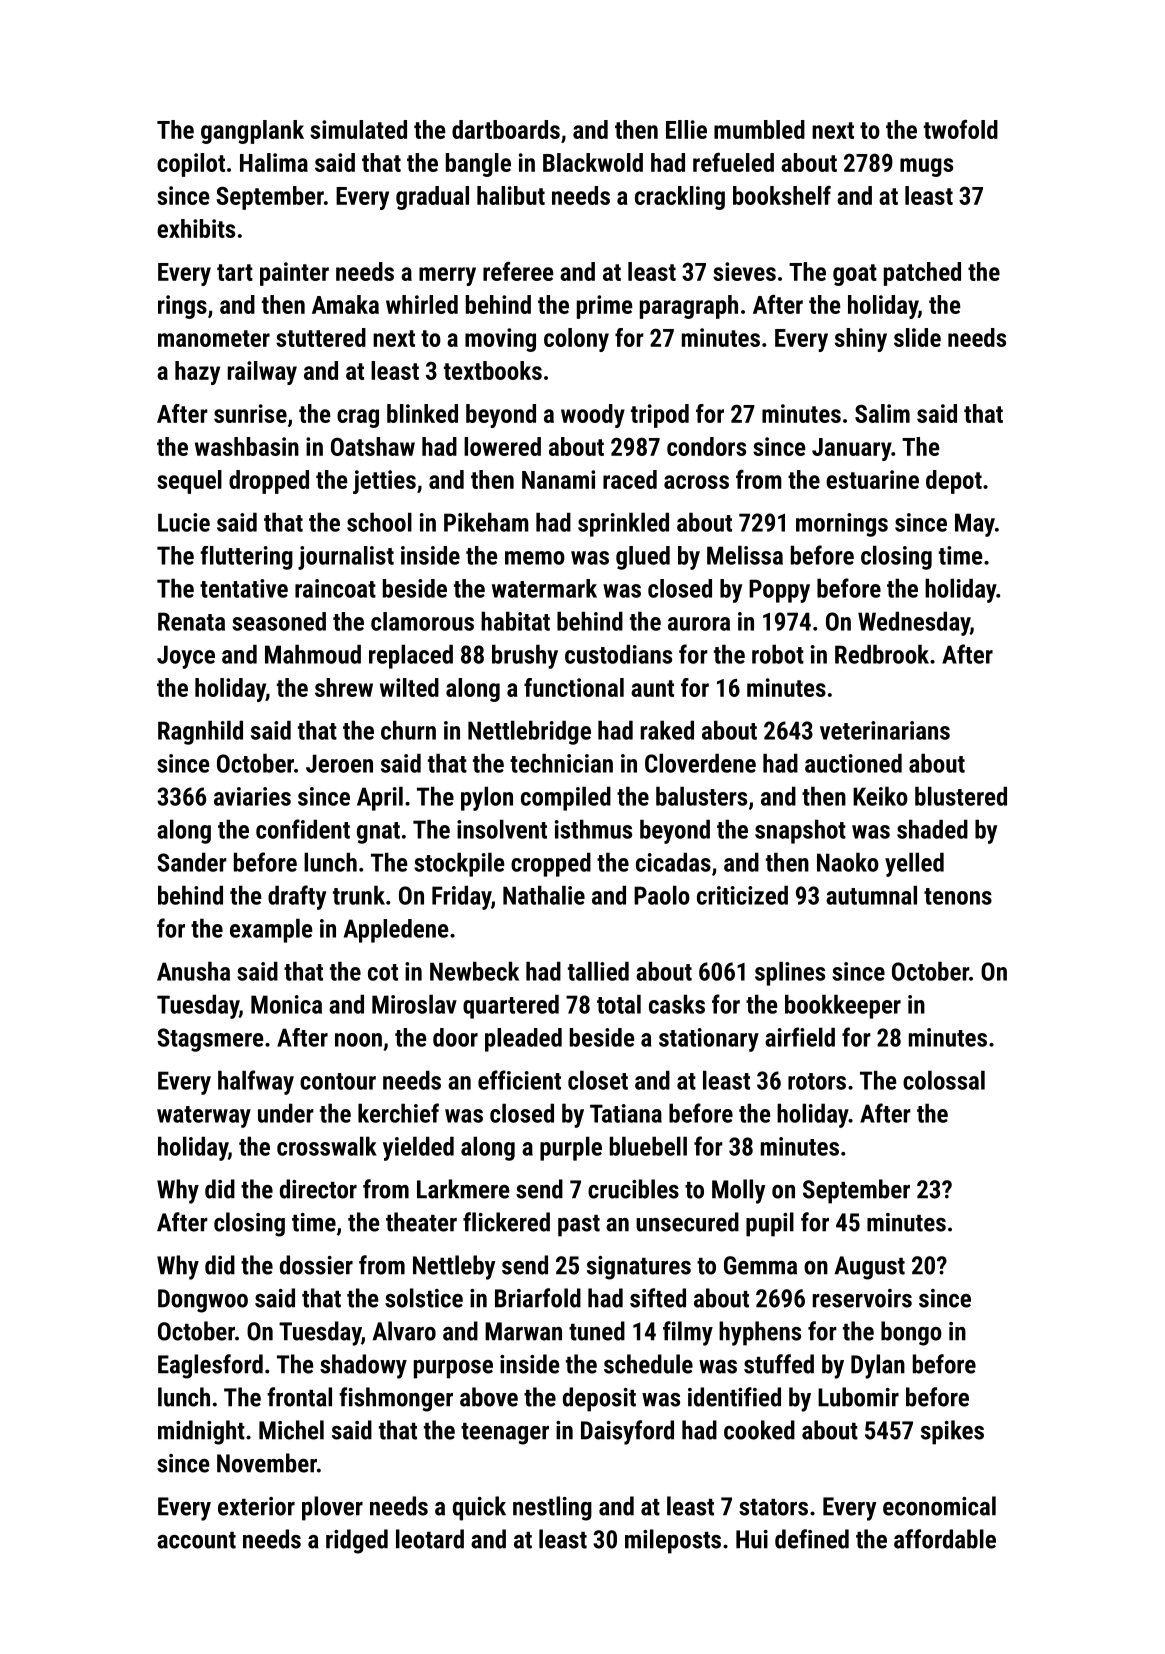 The image size is (1165, 1654). Describe the element at coordinates (256, 1082) in the image. I see `halfway` at that location.
